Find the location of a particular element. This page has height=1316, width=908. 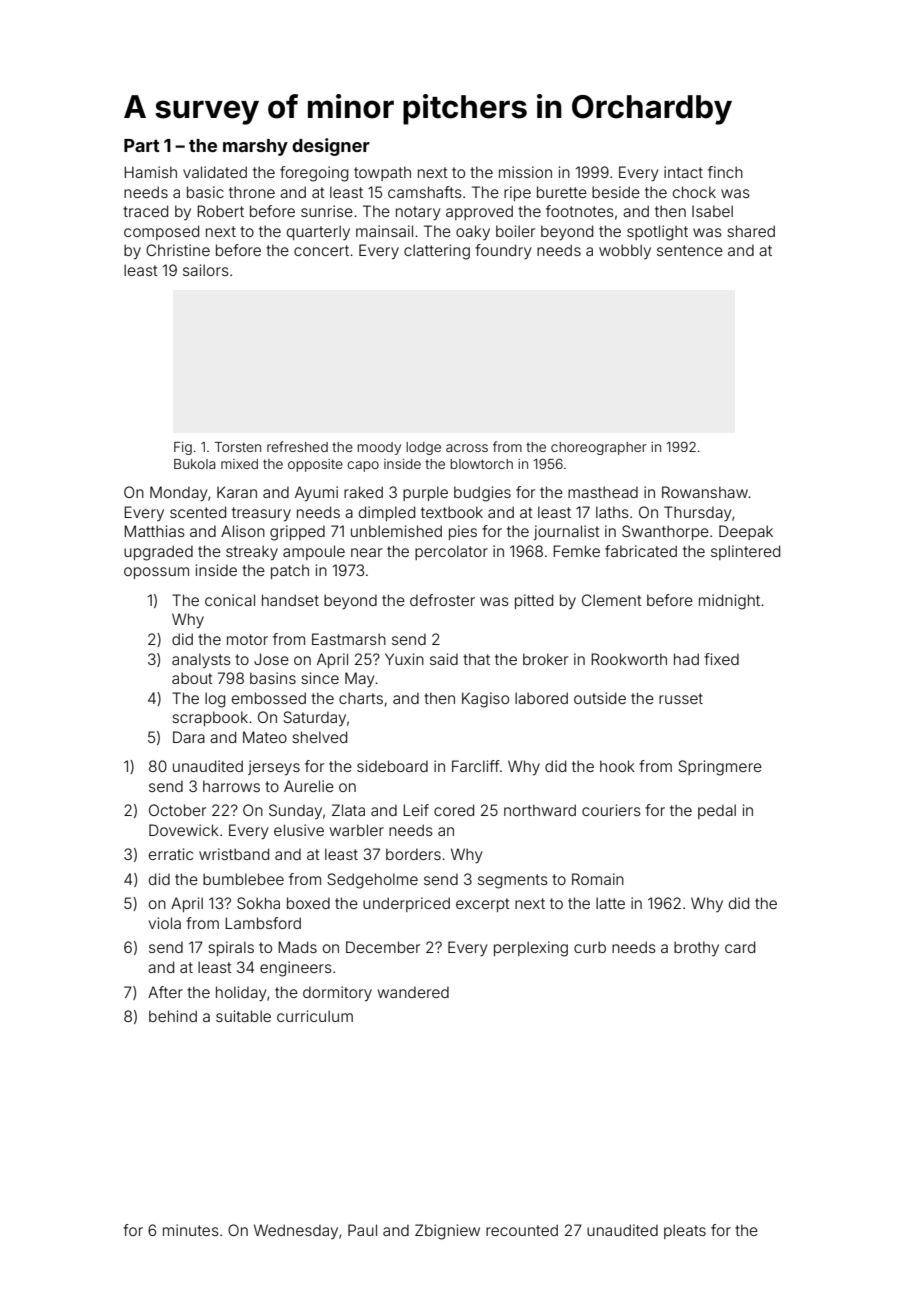

laths is located at coordinates (612, 512).
